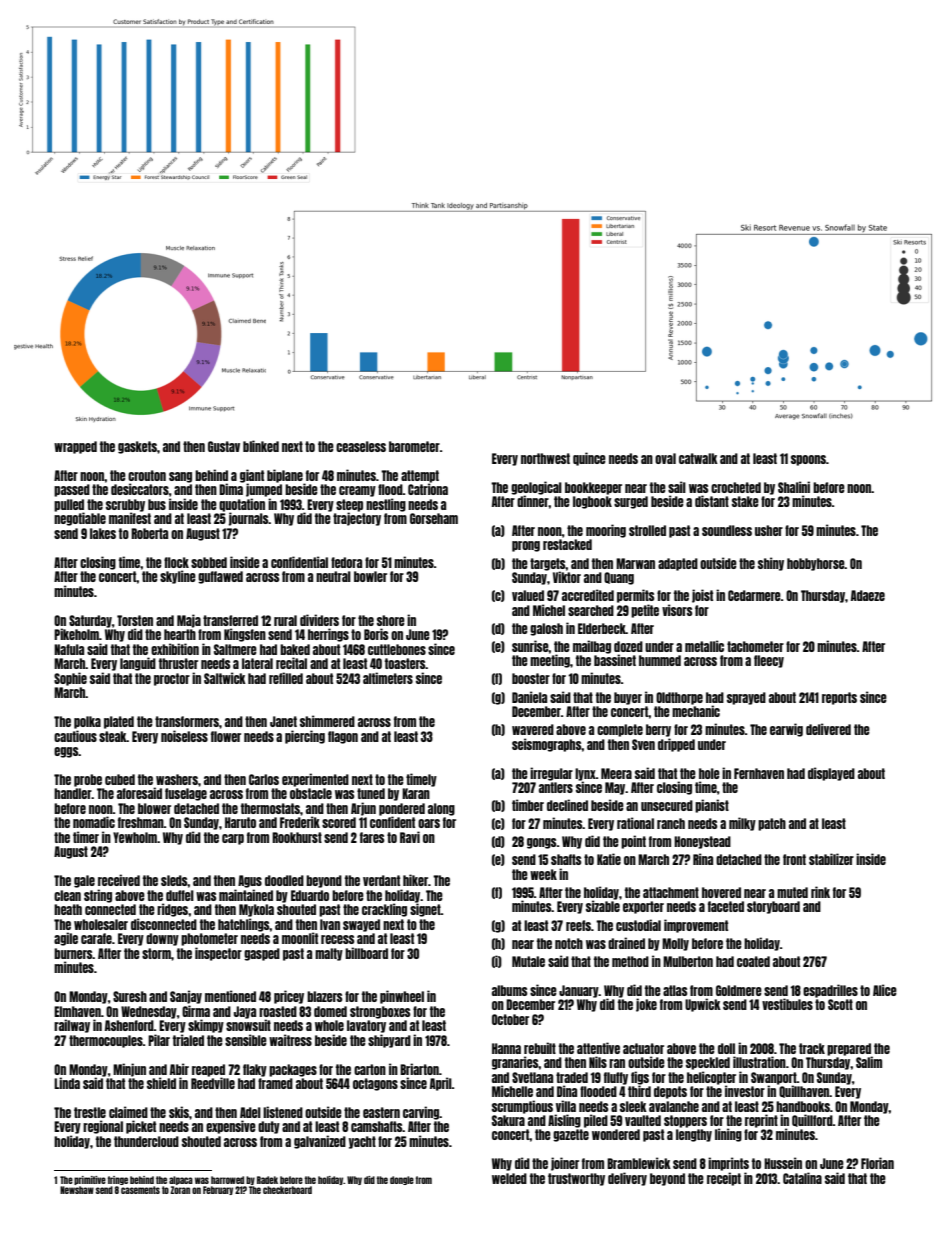 The height and width of the screenshot is (1233, 952). What do you see at coordinates (103, 1127) in the screenshot?
I see `regional` at bounding box center [103, 1127].
